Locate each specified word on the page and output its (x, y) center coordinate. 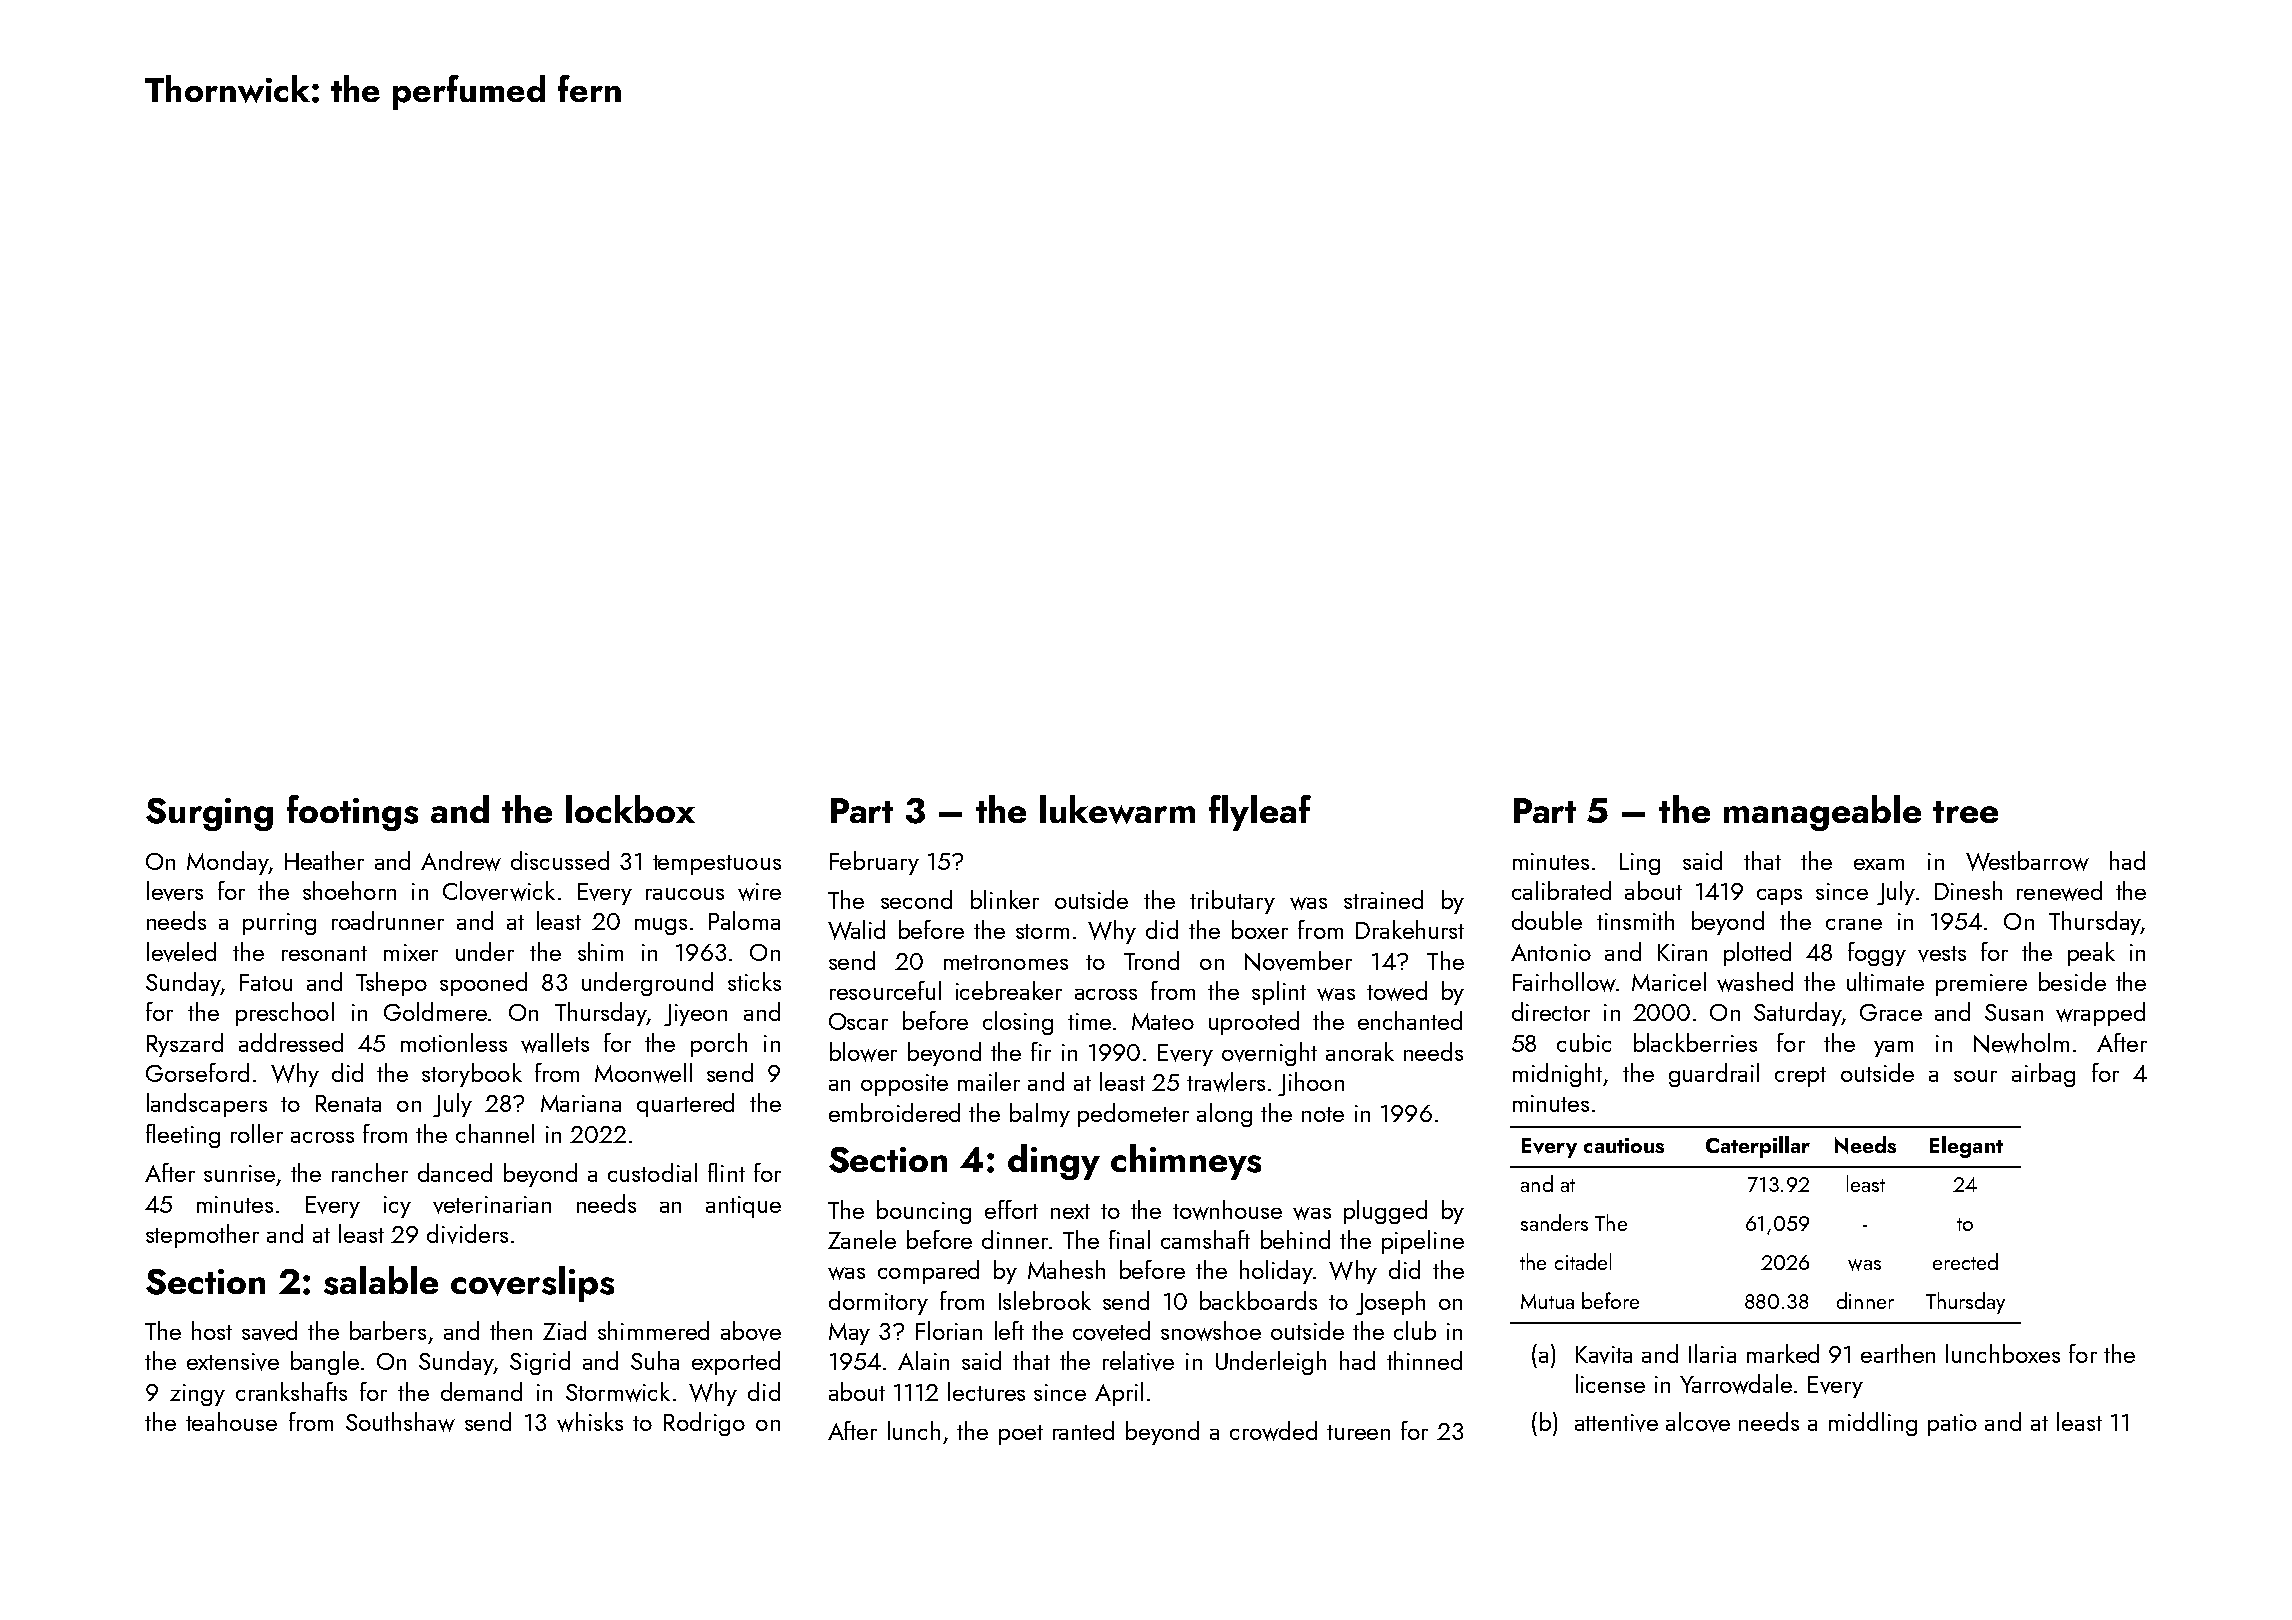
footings (352, 813)
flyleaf (1260, 813)
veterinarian (492, 1205)
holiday (1276, 1272)
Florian (949, 1330)
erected (1965, 1261)
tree (1965, 812)
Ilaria (1712, 1353)
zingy (197, 1395)
